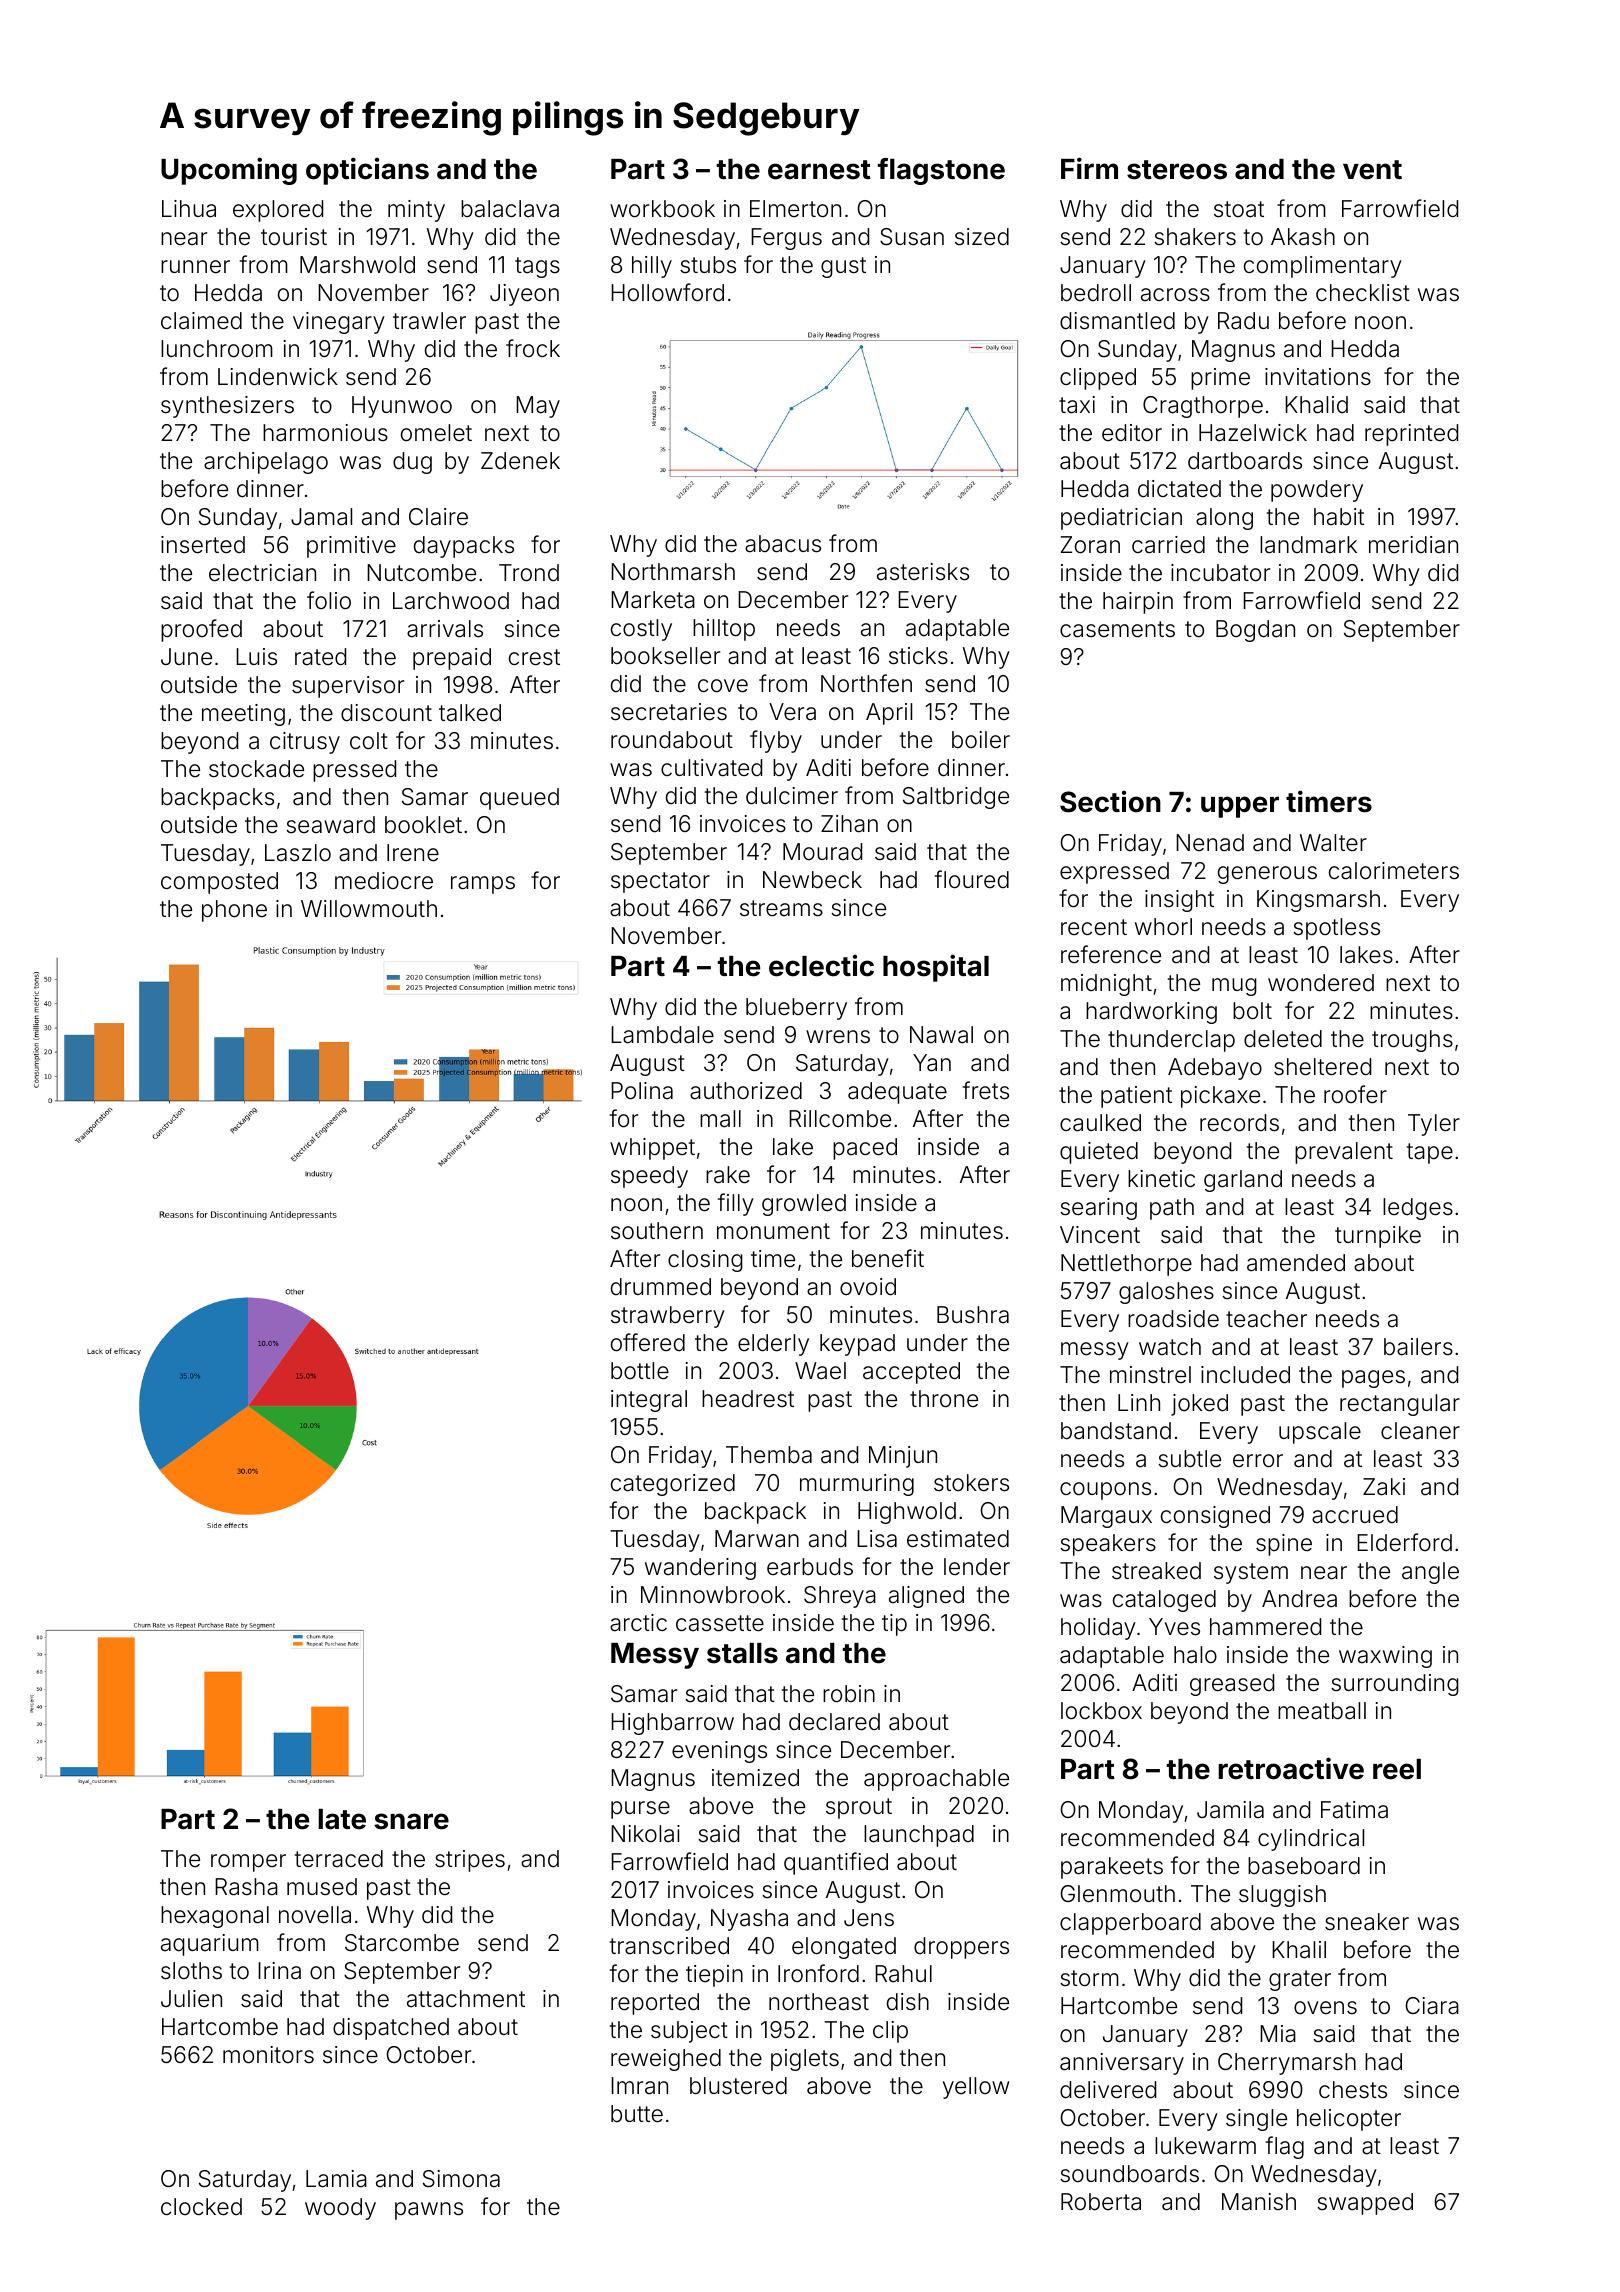 This document has height=2292, width=1620. What do you see at coordinates (461, 2179) in the document?
I see `Simona` at bounding box center [461, 2179].
